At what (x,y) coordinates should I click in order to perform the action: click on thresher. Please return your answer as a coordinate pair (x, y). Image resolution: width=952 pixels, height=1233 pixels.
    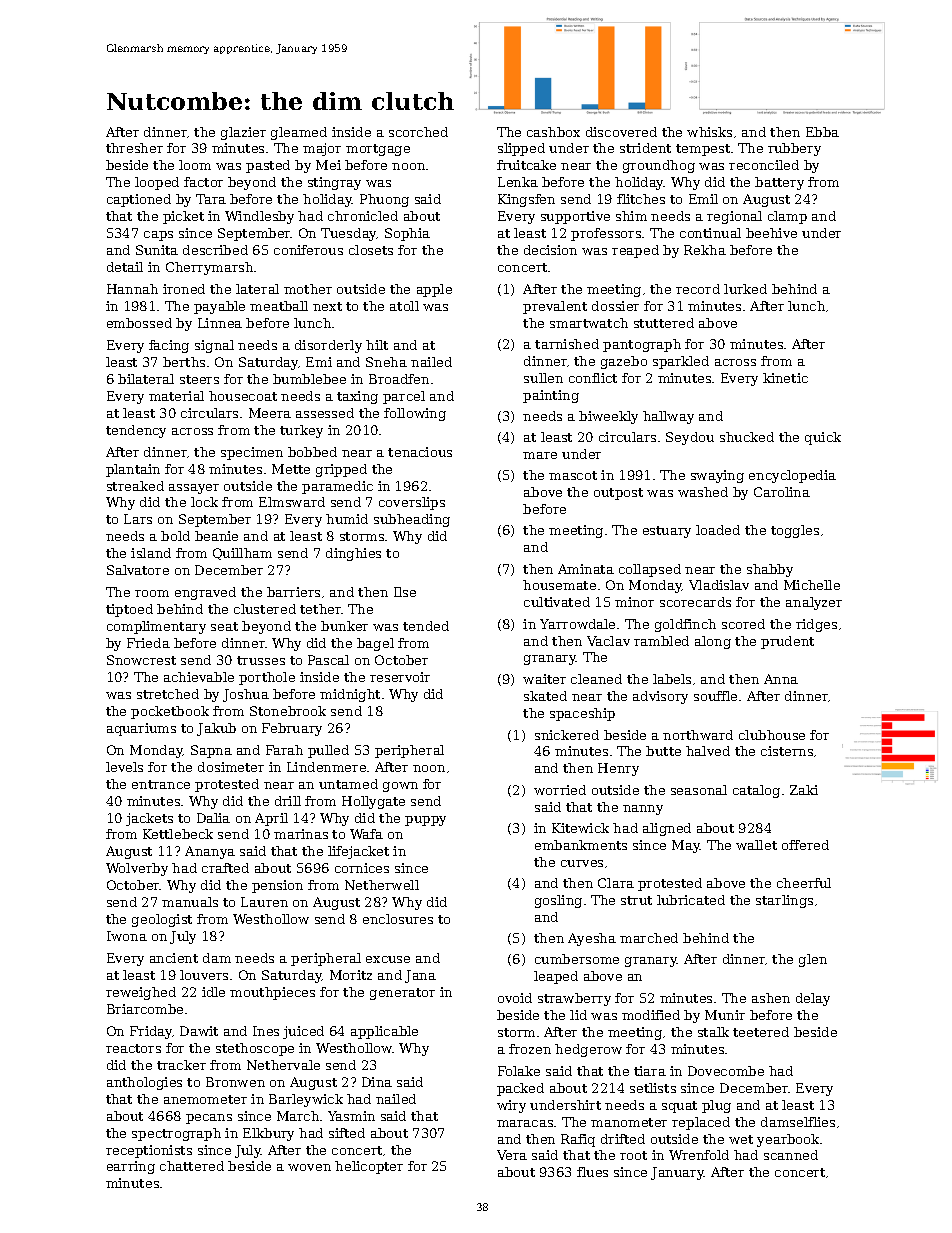
    Looking at the image, I should click on (134, 148).
